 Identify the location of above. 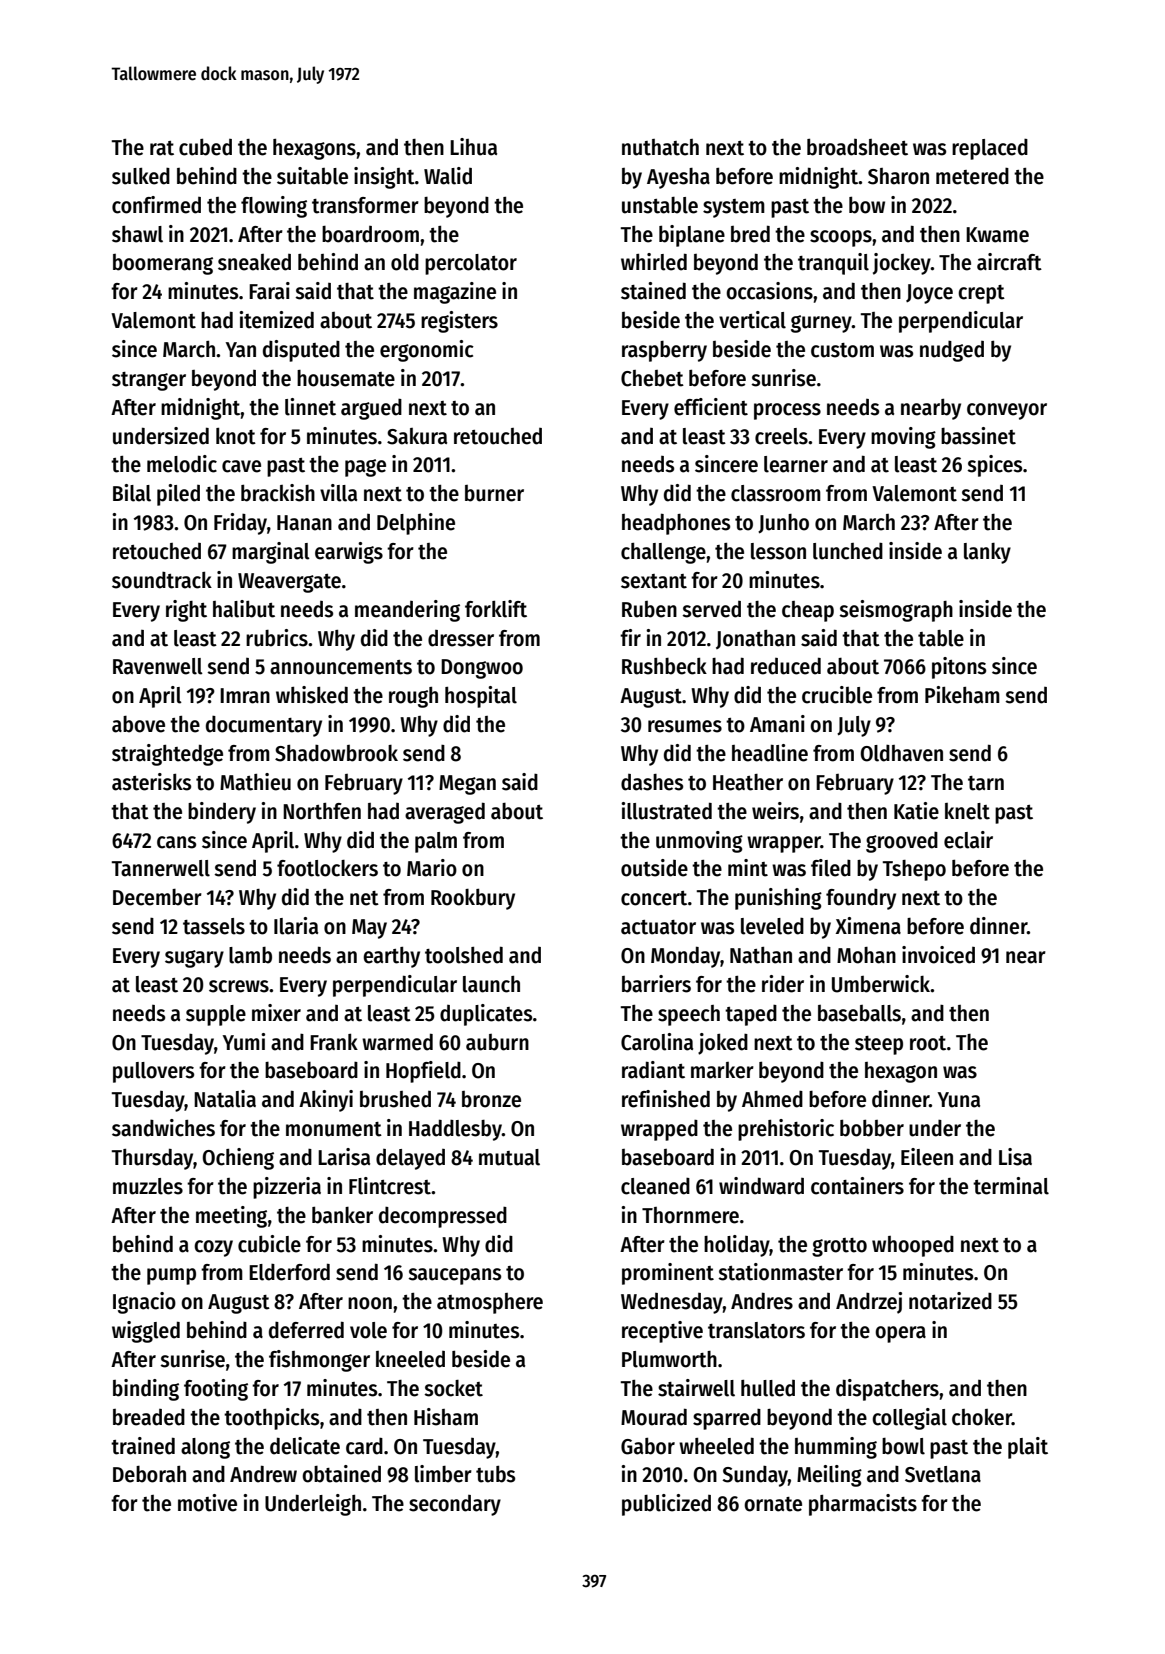
(138, 724).
